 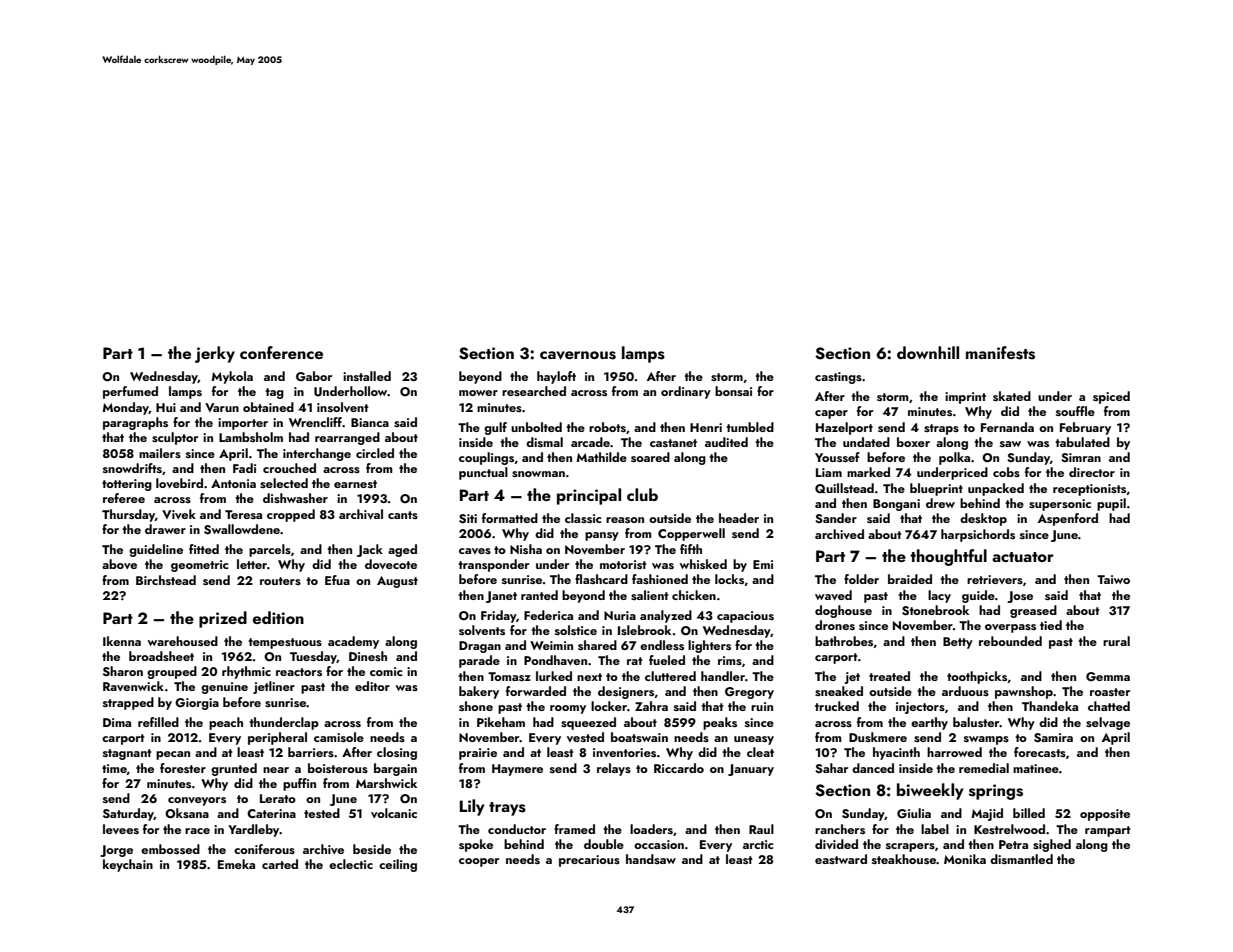 What do you see at coordinates (660, 579) in the screenshot?
I see `fashioned` at bounding box center [660, 579].
